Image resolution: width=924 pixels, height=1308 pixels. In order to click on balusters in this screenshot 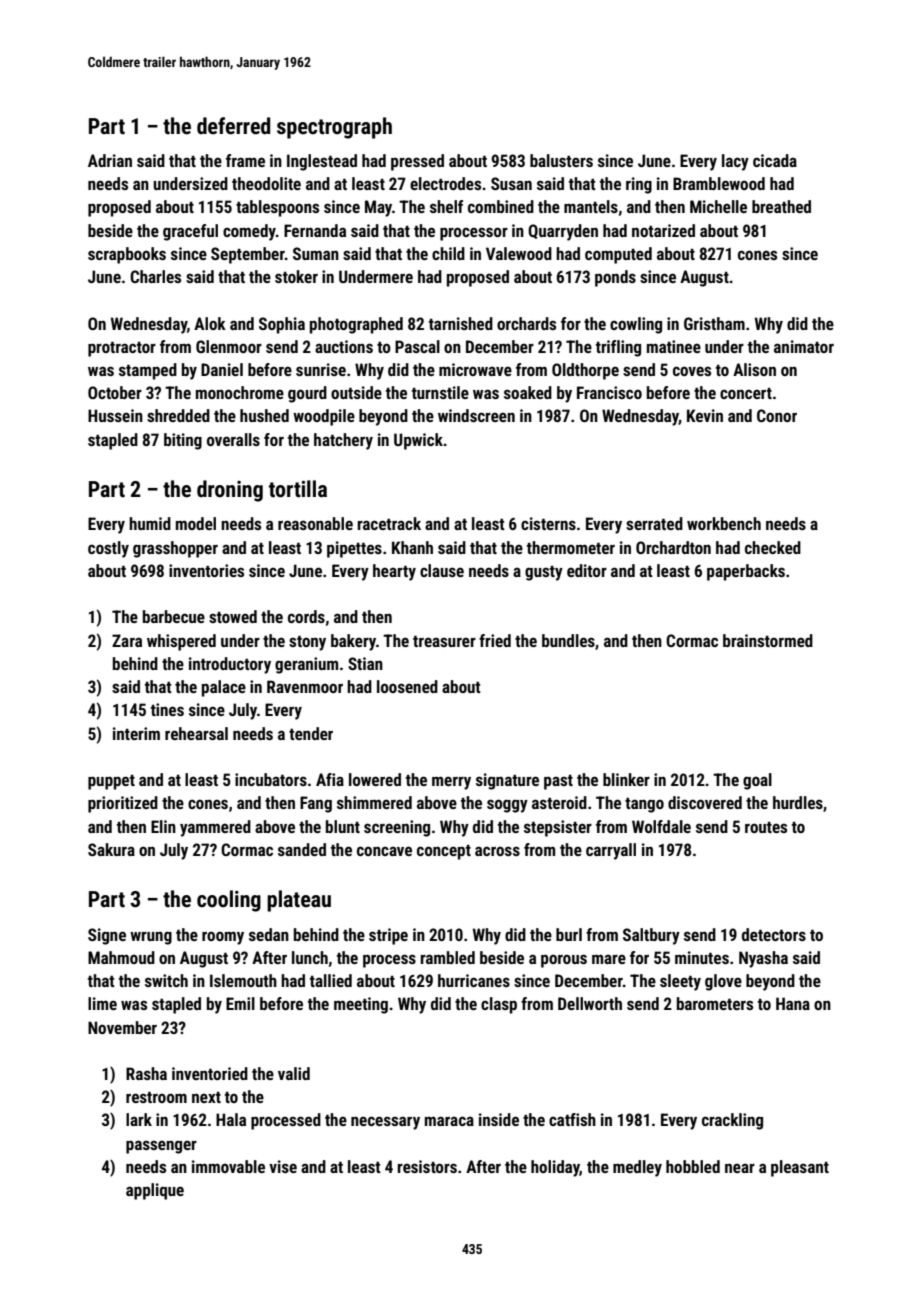, I will do `click(561, 160)`.
